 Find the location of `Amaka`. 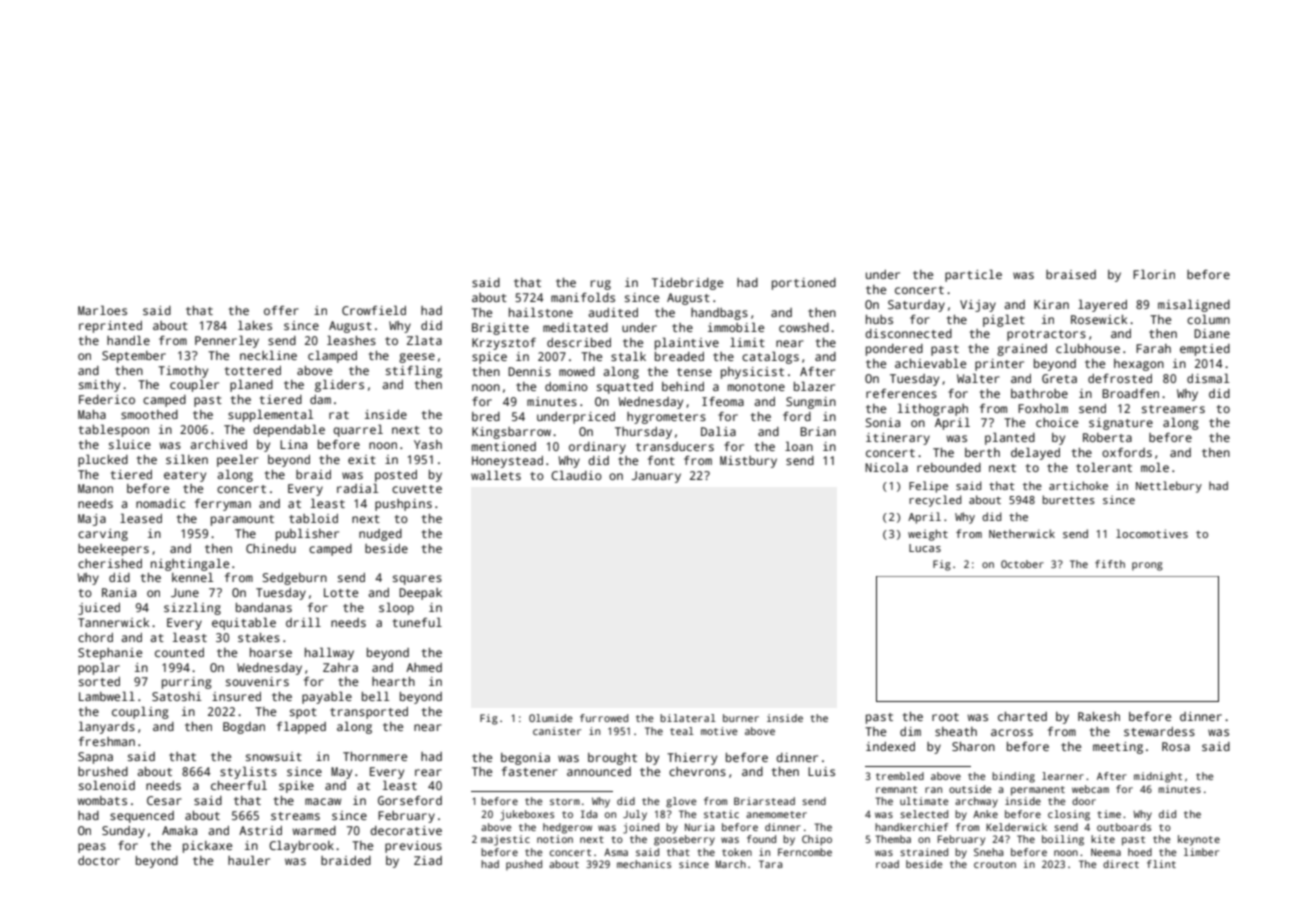

Amaka is located at coordinates (179, 830).
